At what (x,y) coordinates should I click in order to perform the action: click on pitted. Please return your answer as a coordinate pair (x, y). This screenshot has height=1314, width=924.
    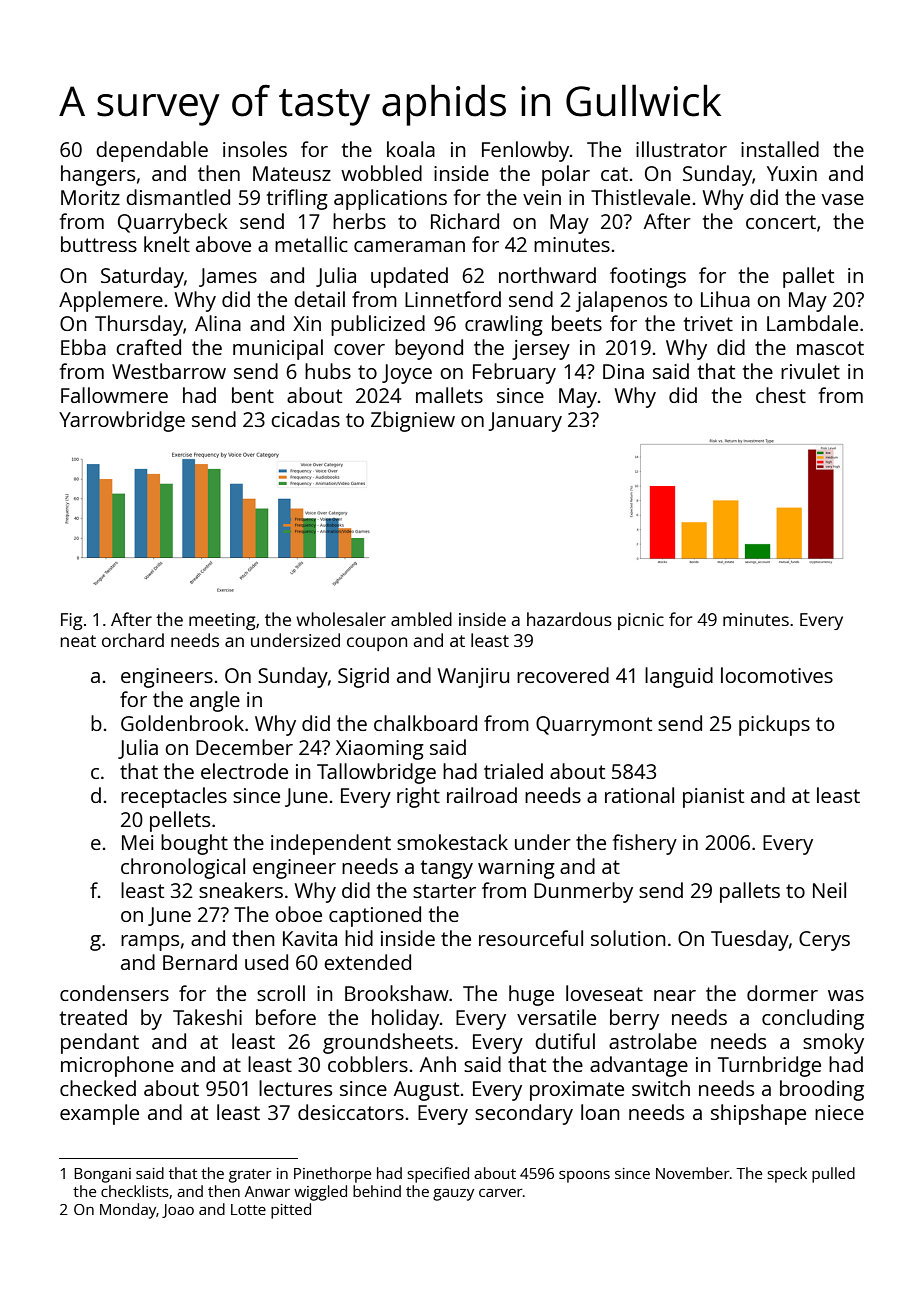
    Looking at the image, I should click on (291, 1211).
